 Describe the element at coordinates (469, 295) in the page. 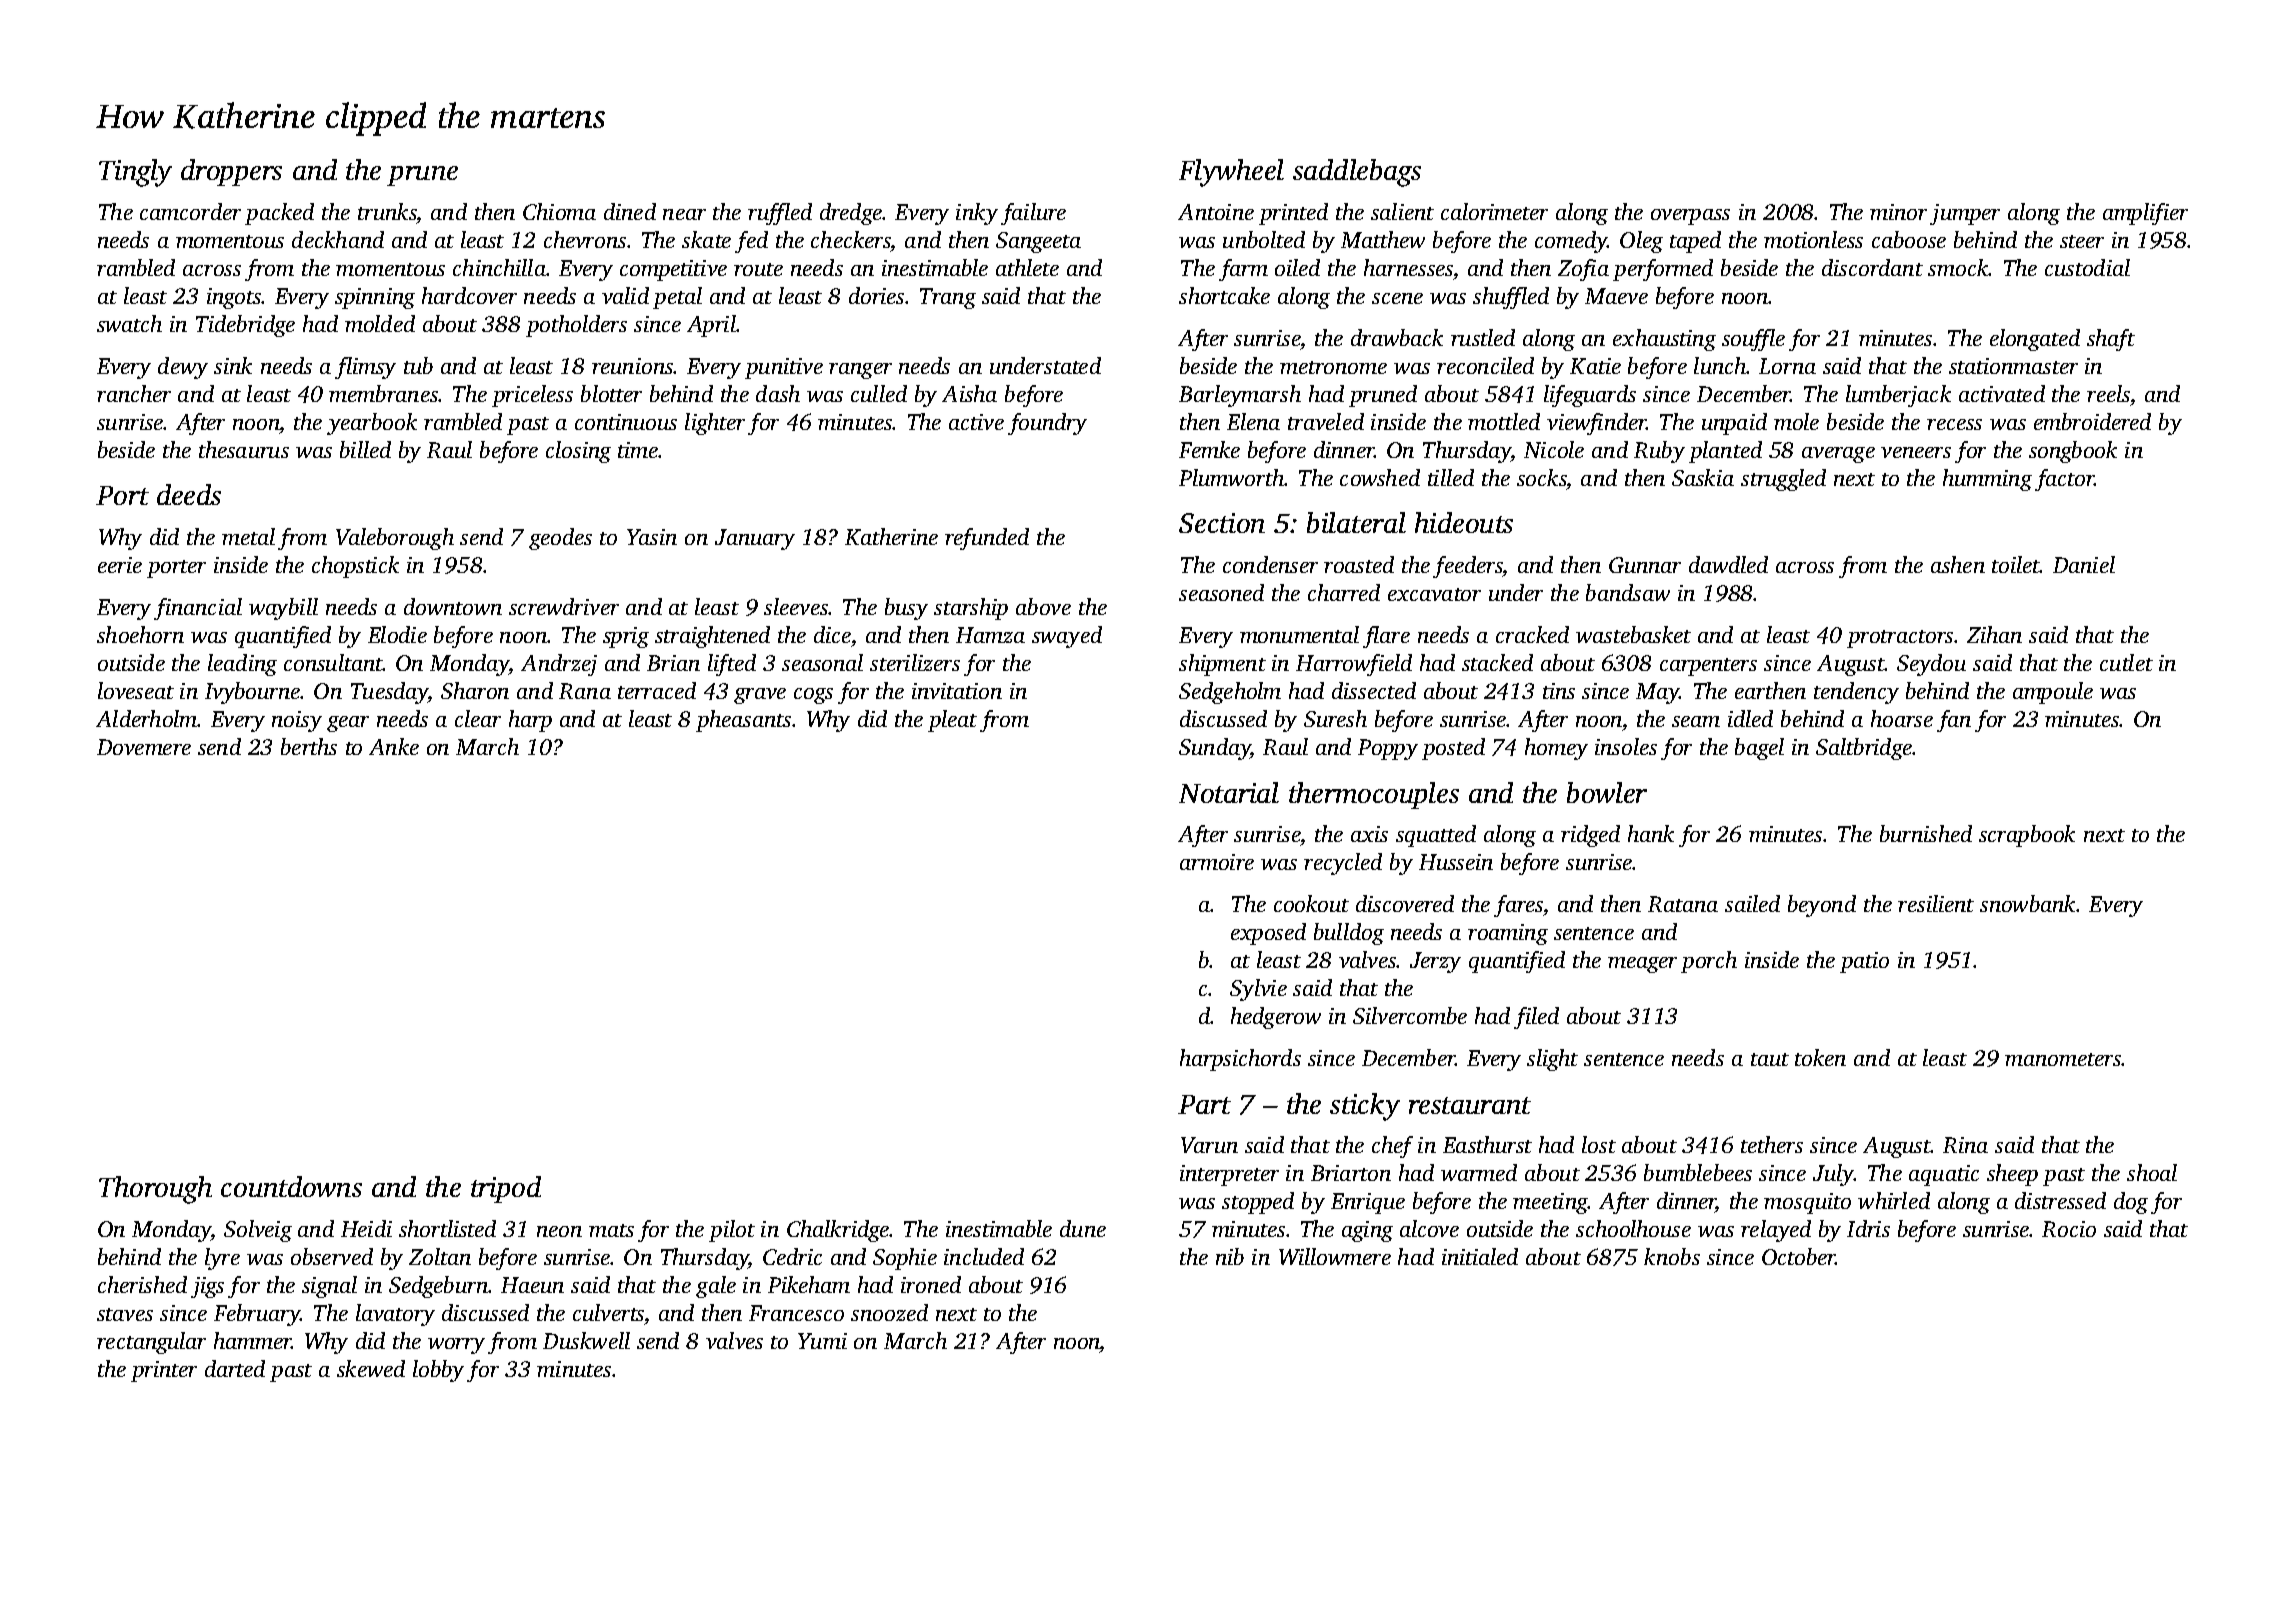

I see `hardcover` at that location.
